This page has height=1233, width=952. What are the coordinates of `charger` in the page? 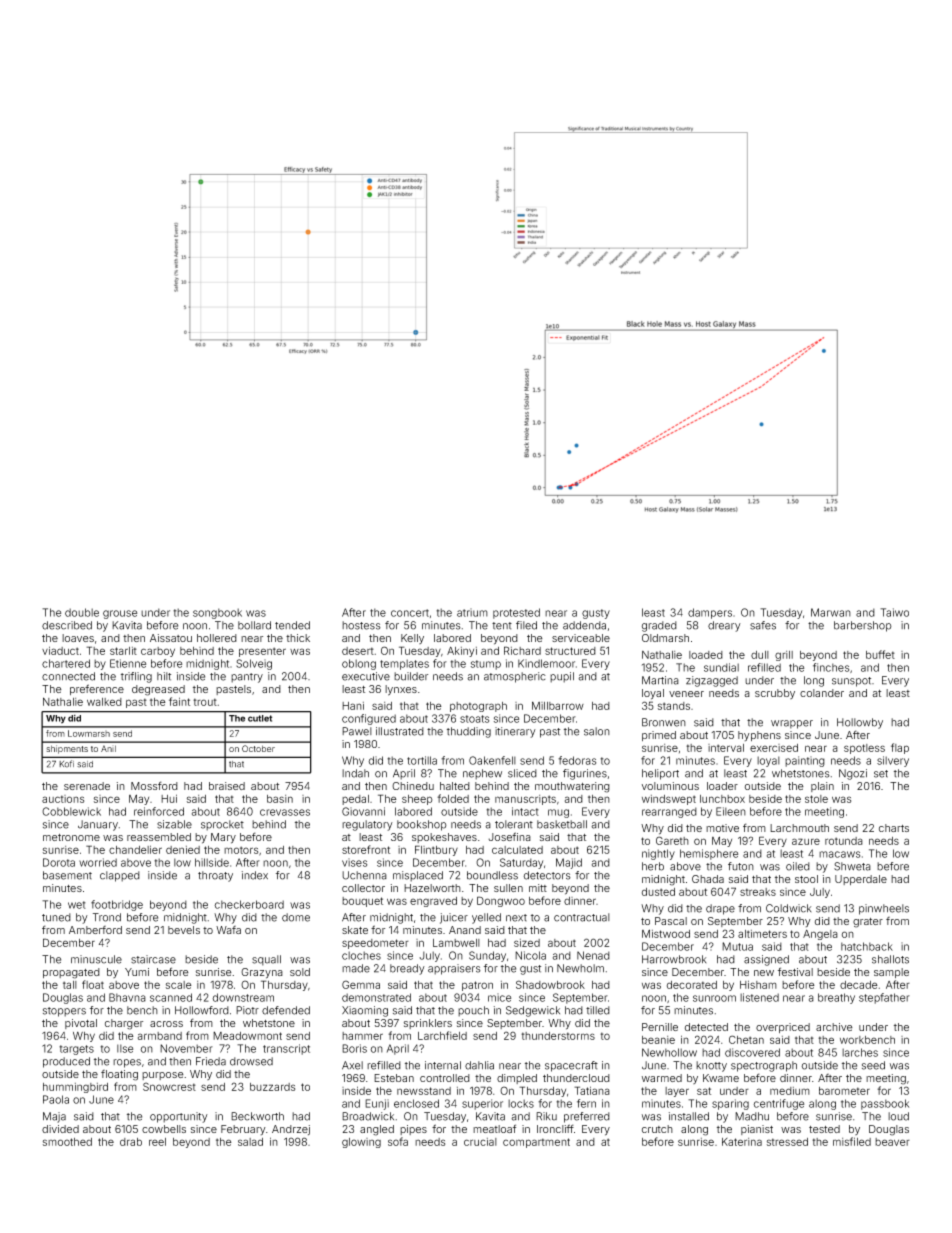 It's located at (124, 1024).
